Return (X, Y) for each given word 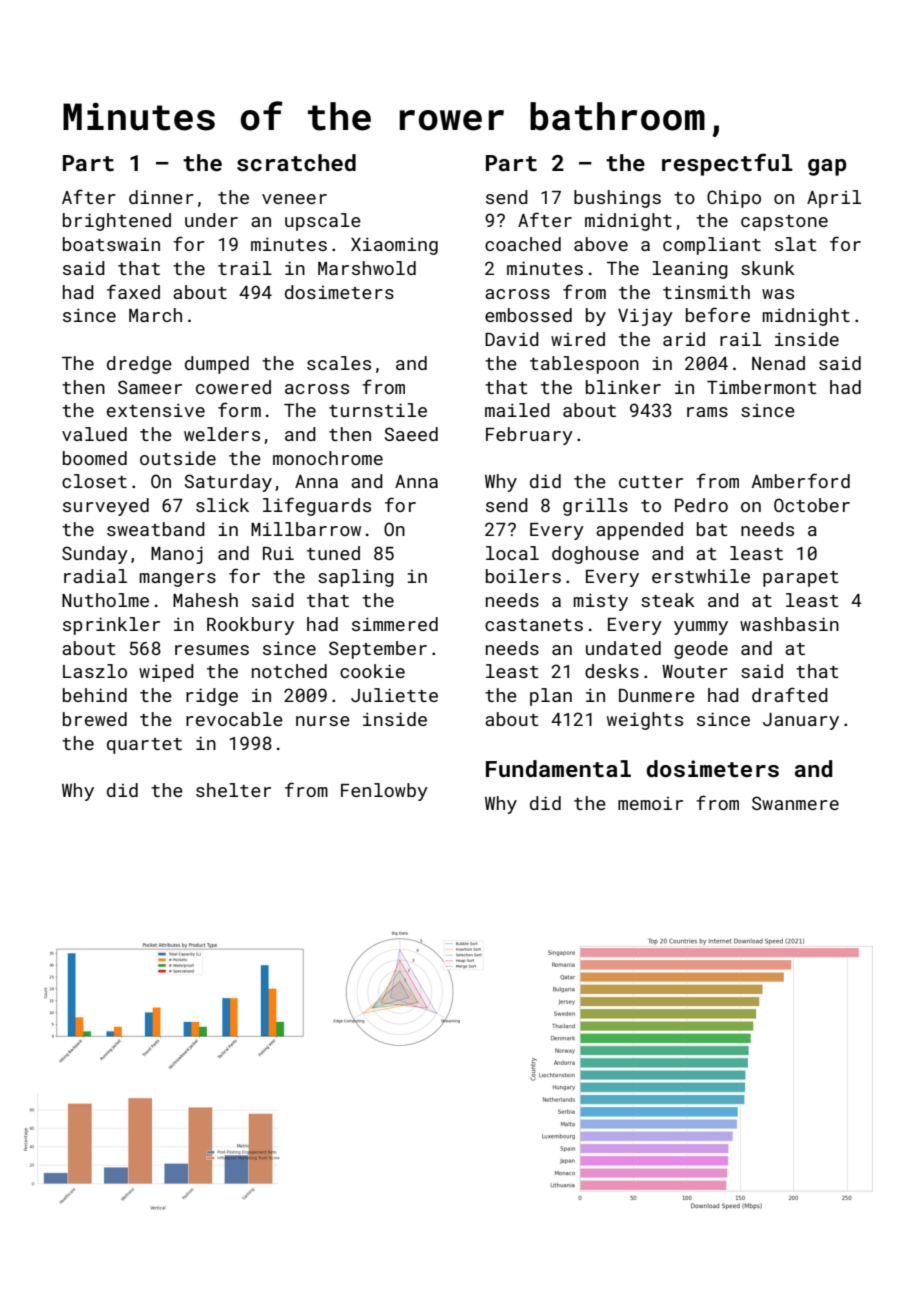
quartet (144, 746)
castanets (534, 625)
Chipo (734, 199)
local (512, 553)
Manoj (177, 555)
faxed (133, 291)
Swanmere (795, 803)
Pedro (701, 505)
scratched (296, 162)
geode (701, 650)
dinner (161, 197)
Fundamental (558, 768)
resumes (212, 650)
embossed (528, 315)
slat (795, 244)
